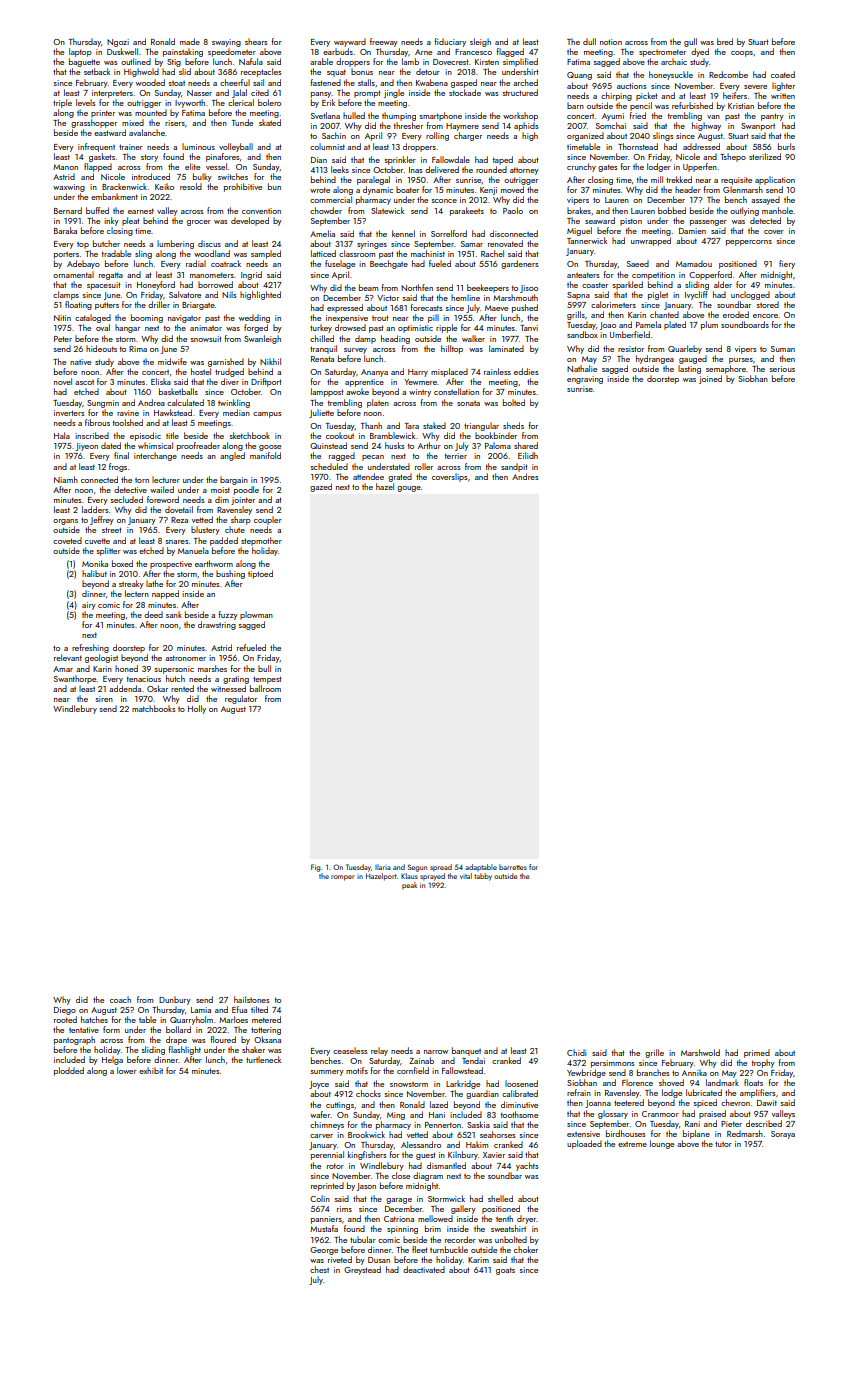 The width and height of the document is (849, 1400). I want to click on vital, so click(466, 876).
